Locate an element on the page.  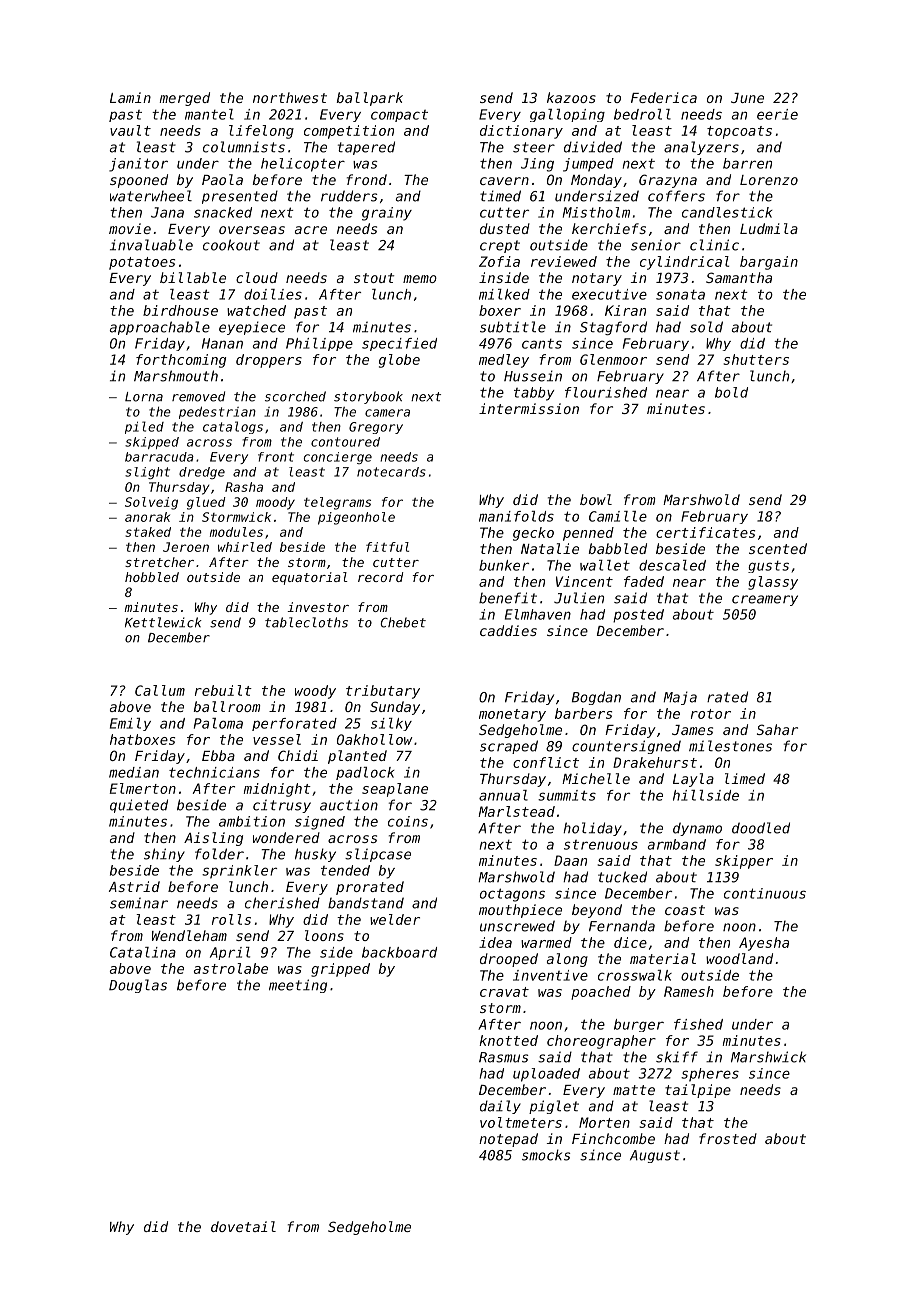
Ayesha is located at coordinates (764, 944).
